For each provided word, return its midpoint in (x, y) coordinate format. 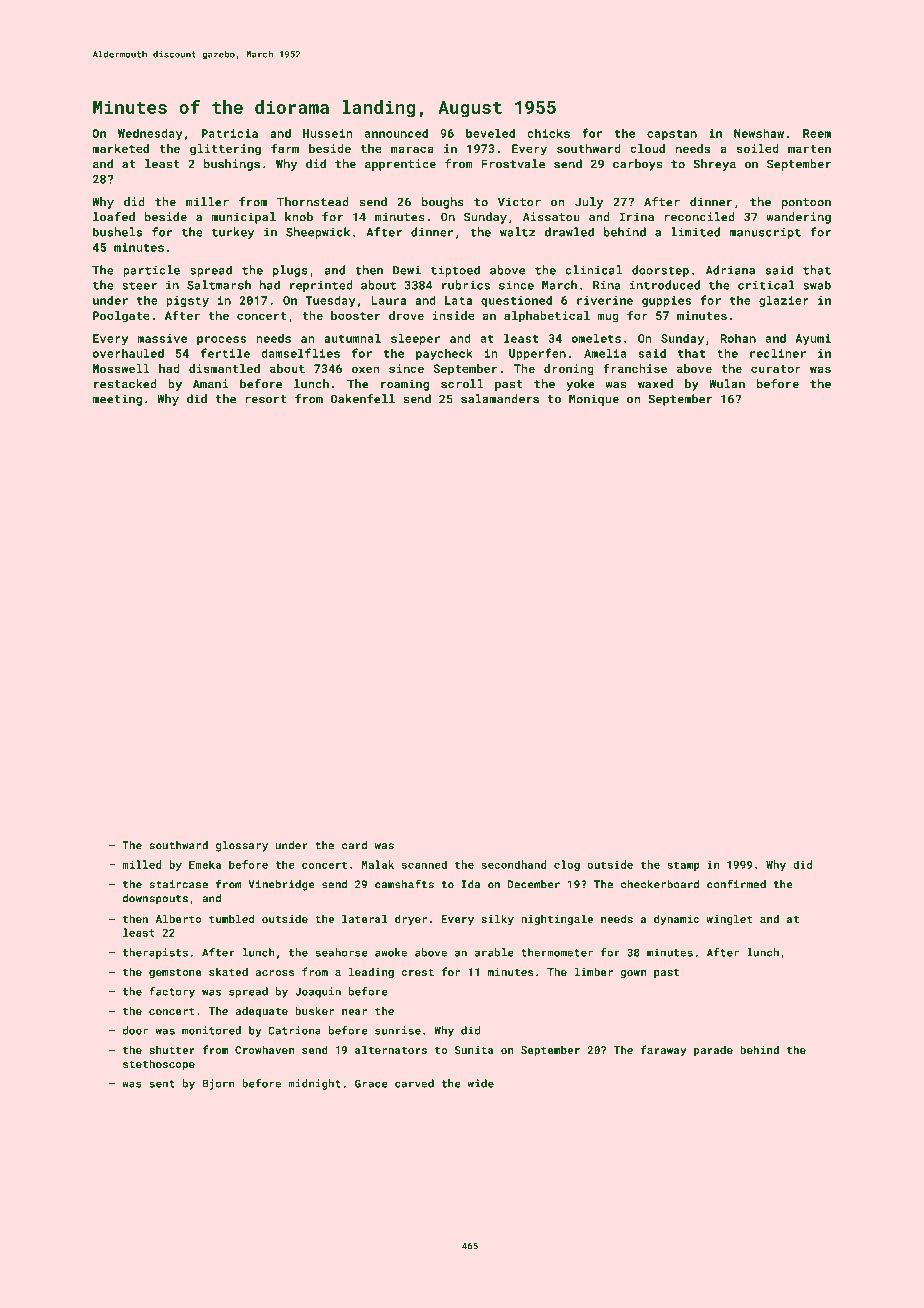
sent (162, 1084)
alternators (391, 1049)
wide (481, 1083)
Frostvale (513, 164)
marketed (120, 148)
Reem (817, 133)
